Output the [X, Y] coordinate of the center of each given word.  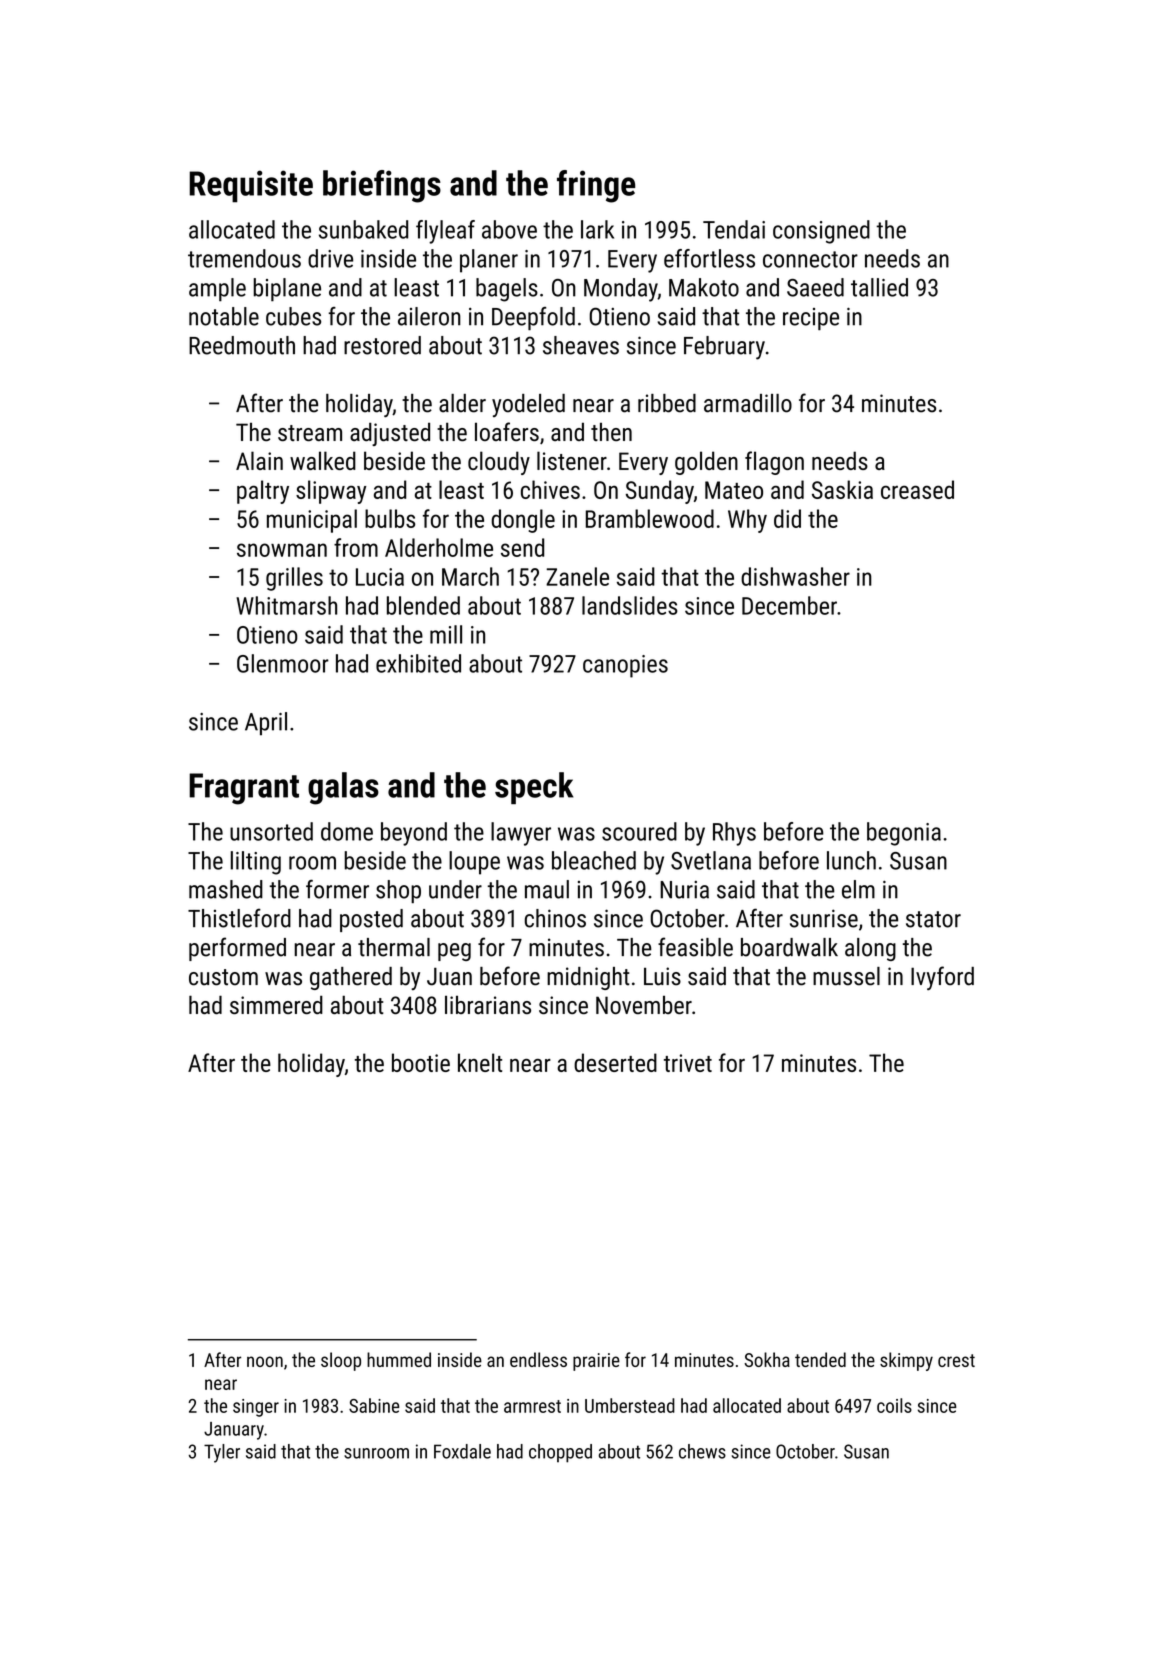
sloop [341, 1361]
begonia [904, 834]
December [789, 605]
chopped [560, 1453]
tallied [879, 287]
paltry [263, 492]
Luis [662, 976]
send [522, 547]
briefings [382, 186]
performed [237, 949]
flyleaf [445, 232]
